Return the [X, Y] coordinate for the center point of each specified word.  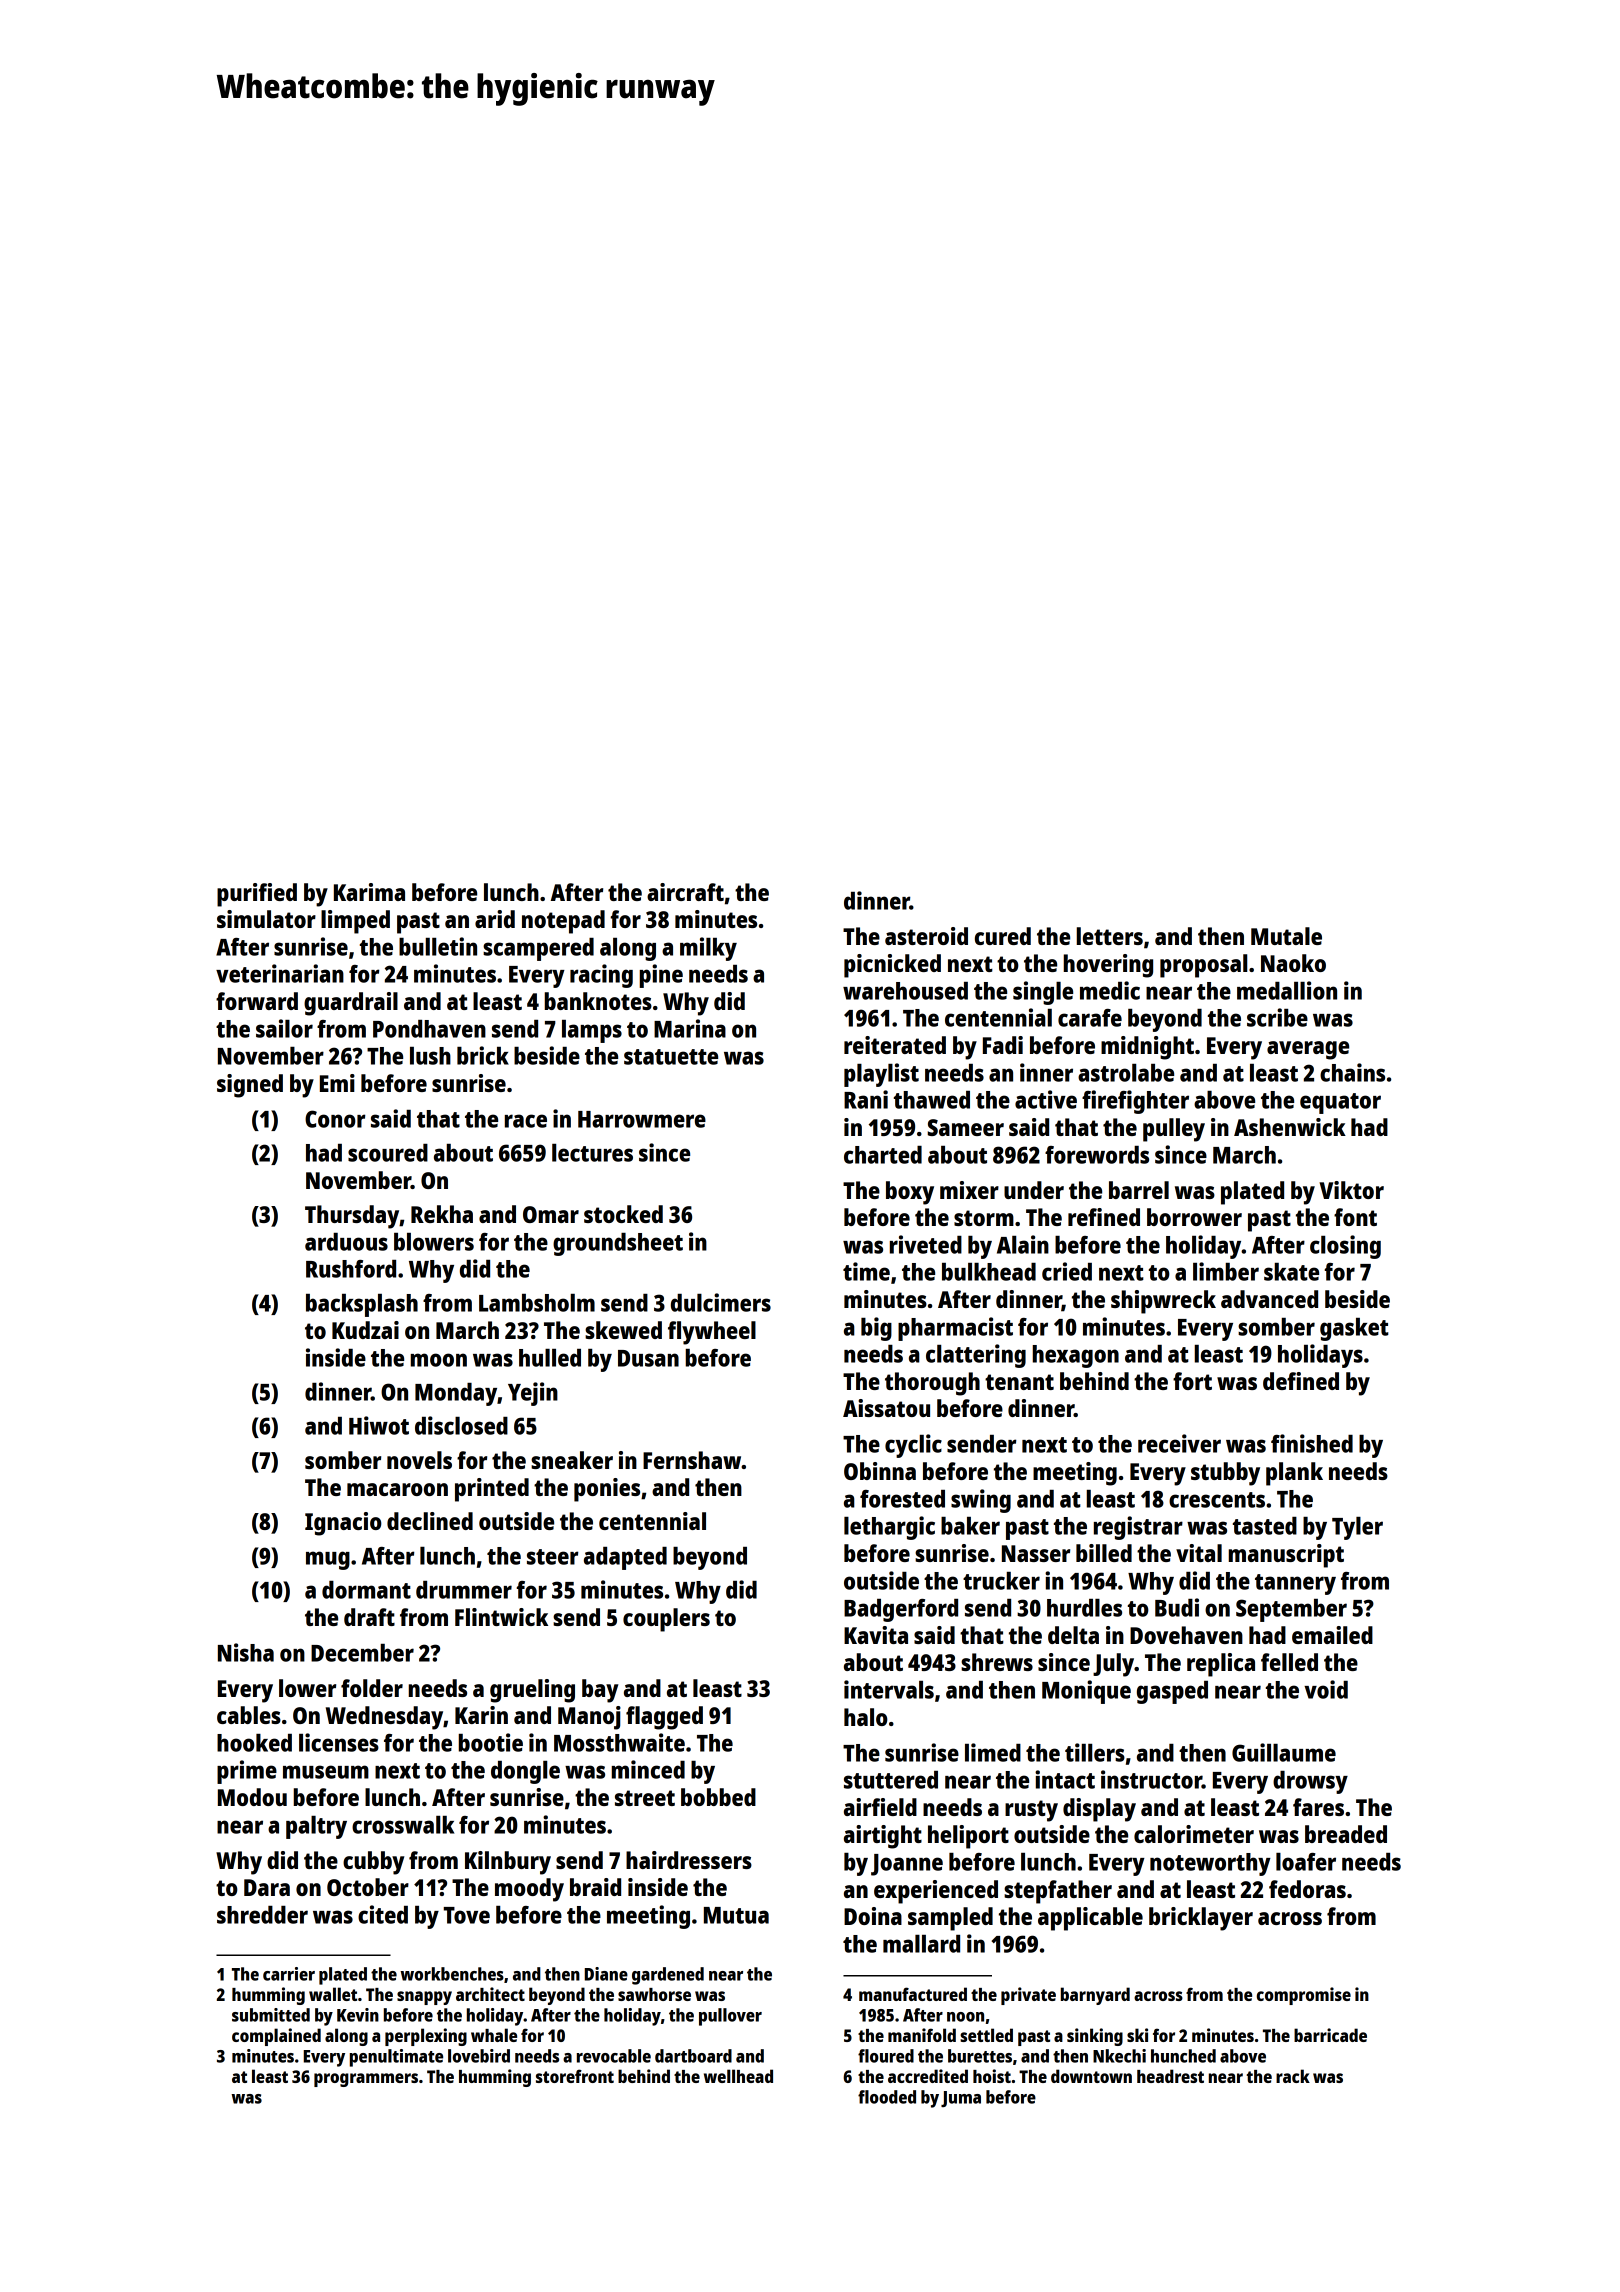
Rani [866, 1099]
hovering [1108, 966]
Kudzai [365, 1330]
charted [883, 1155]
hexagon [1076, 1356]
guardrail [351, 1004]
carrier [289, 1974]
